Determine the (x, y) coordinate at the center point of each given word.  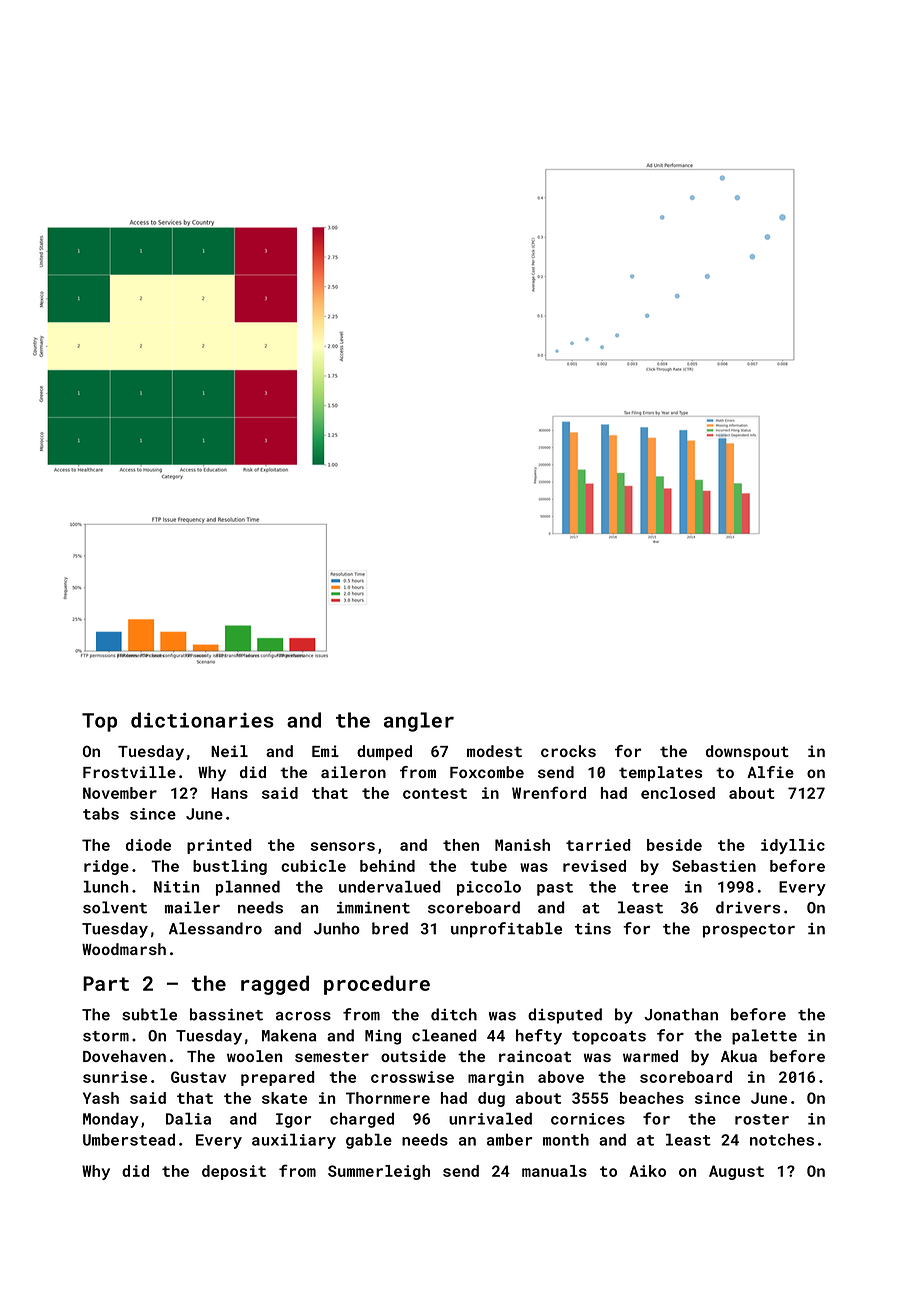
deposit (234, 1172)
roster (762, 1119)
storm (106, 1036)
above (561, 1077)
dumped (384, 752)
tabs (101, 813)
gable (369, 1141)
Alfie (770, 772)
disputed (565, 1016)
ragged (275, 985)
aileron (353, 772)
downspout (747, 752)
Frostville (129, 772)
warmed (650, 1056)
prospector (749, 931)
